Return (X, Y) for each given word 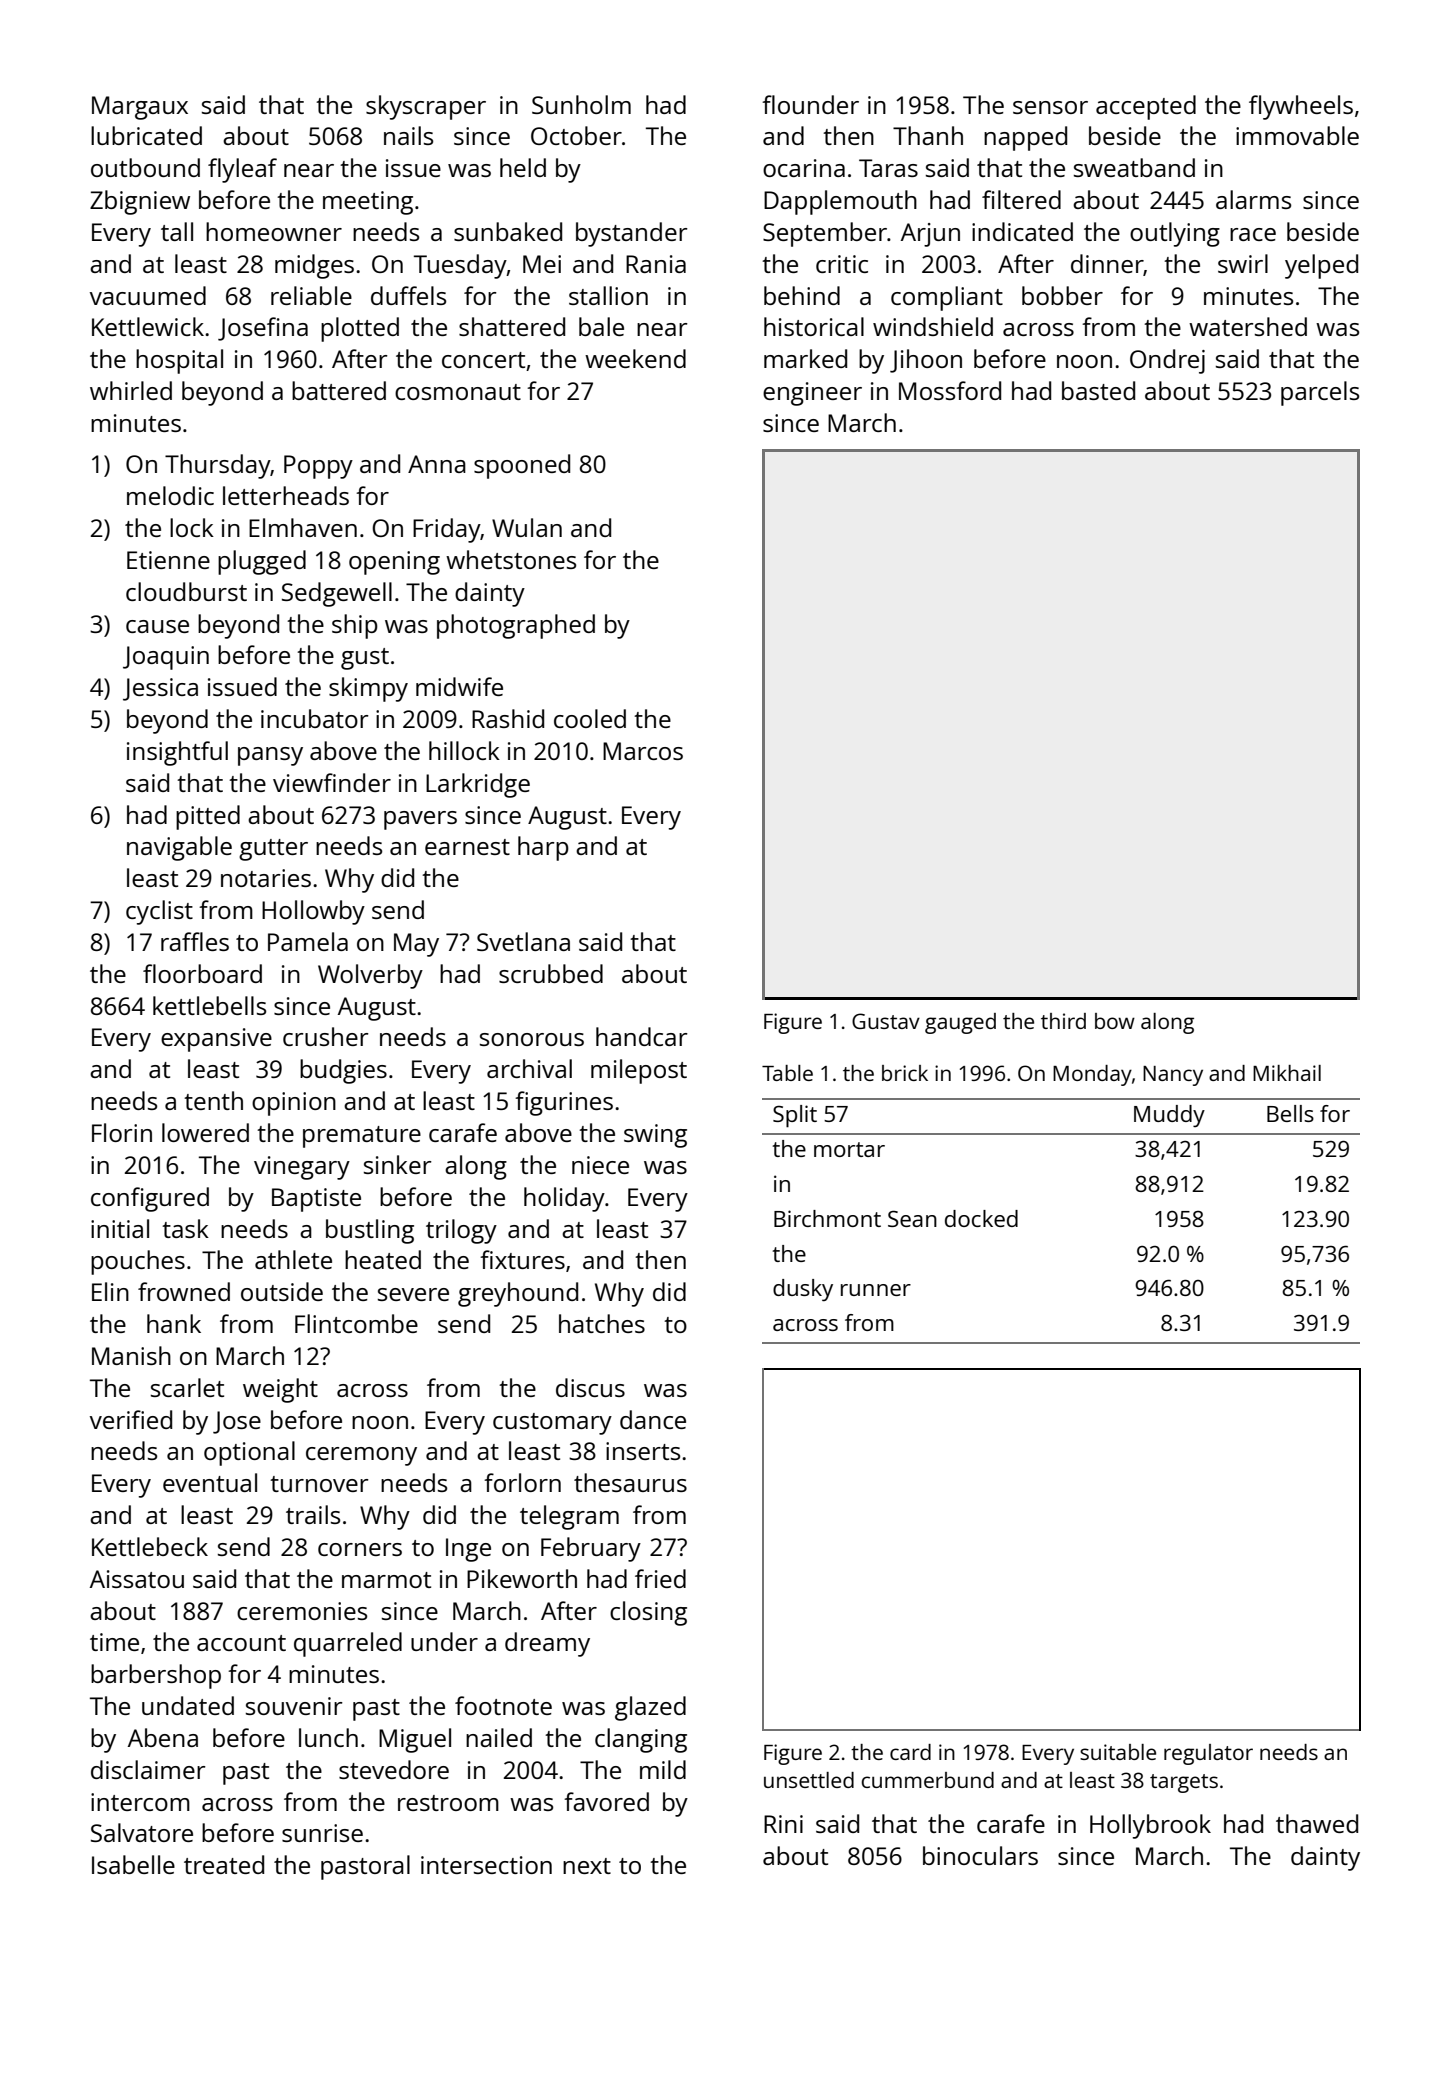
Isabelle (133, 1864)
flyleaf (242, 170)
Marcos (643, 751)
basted (1098, 390)
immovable (1297, 135)
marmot (386, 1580)
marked (805, 358)
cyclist (159, 912)
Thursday (218, 466)
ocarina (804, 168)
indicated (1022, 231)
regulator (1208, 1754)
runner (876, 1290)
